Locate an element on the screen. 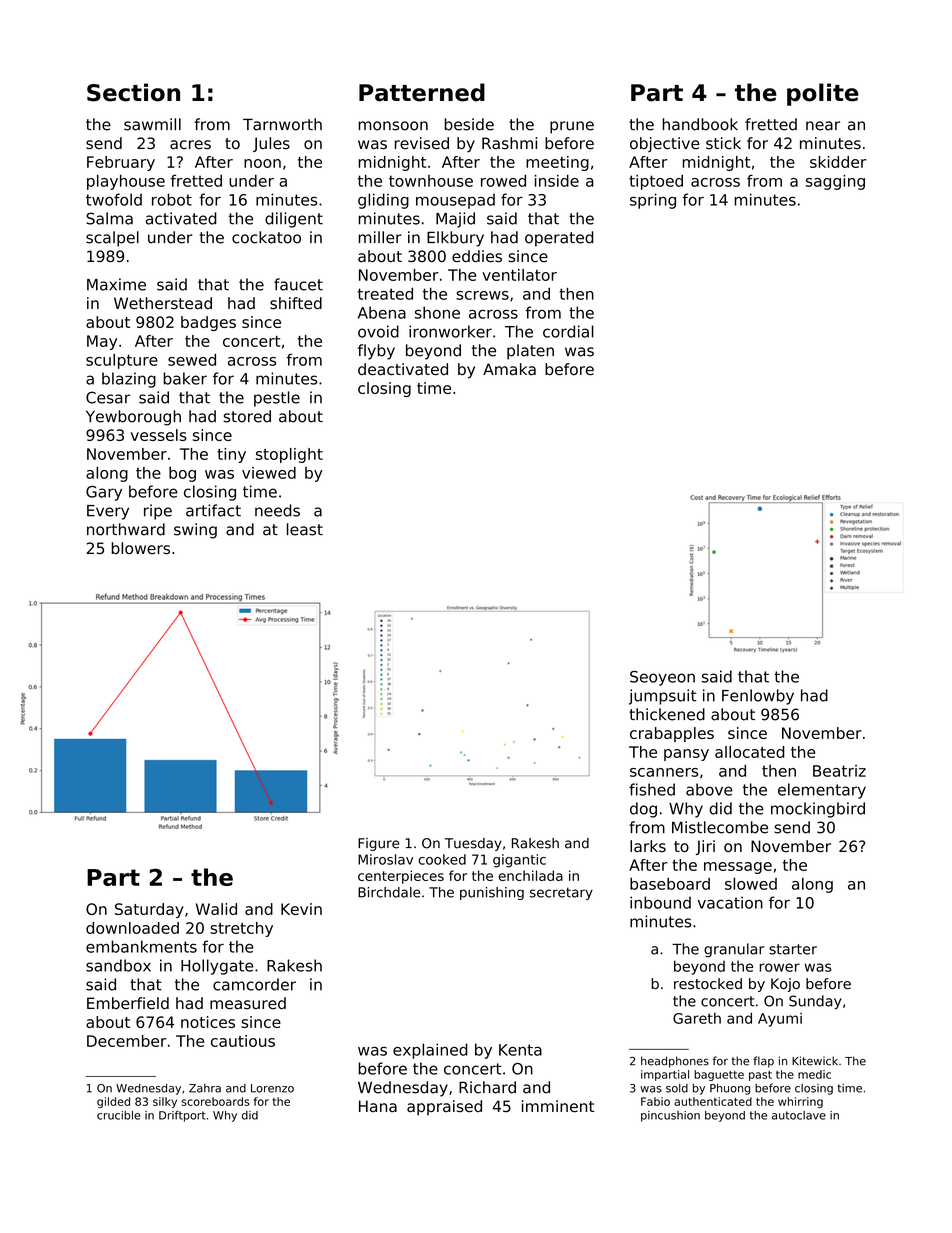 The image size is (952, 1233). Driftport is located at coordinates (182, 1116).
